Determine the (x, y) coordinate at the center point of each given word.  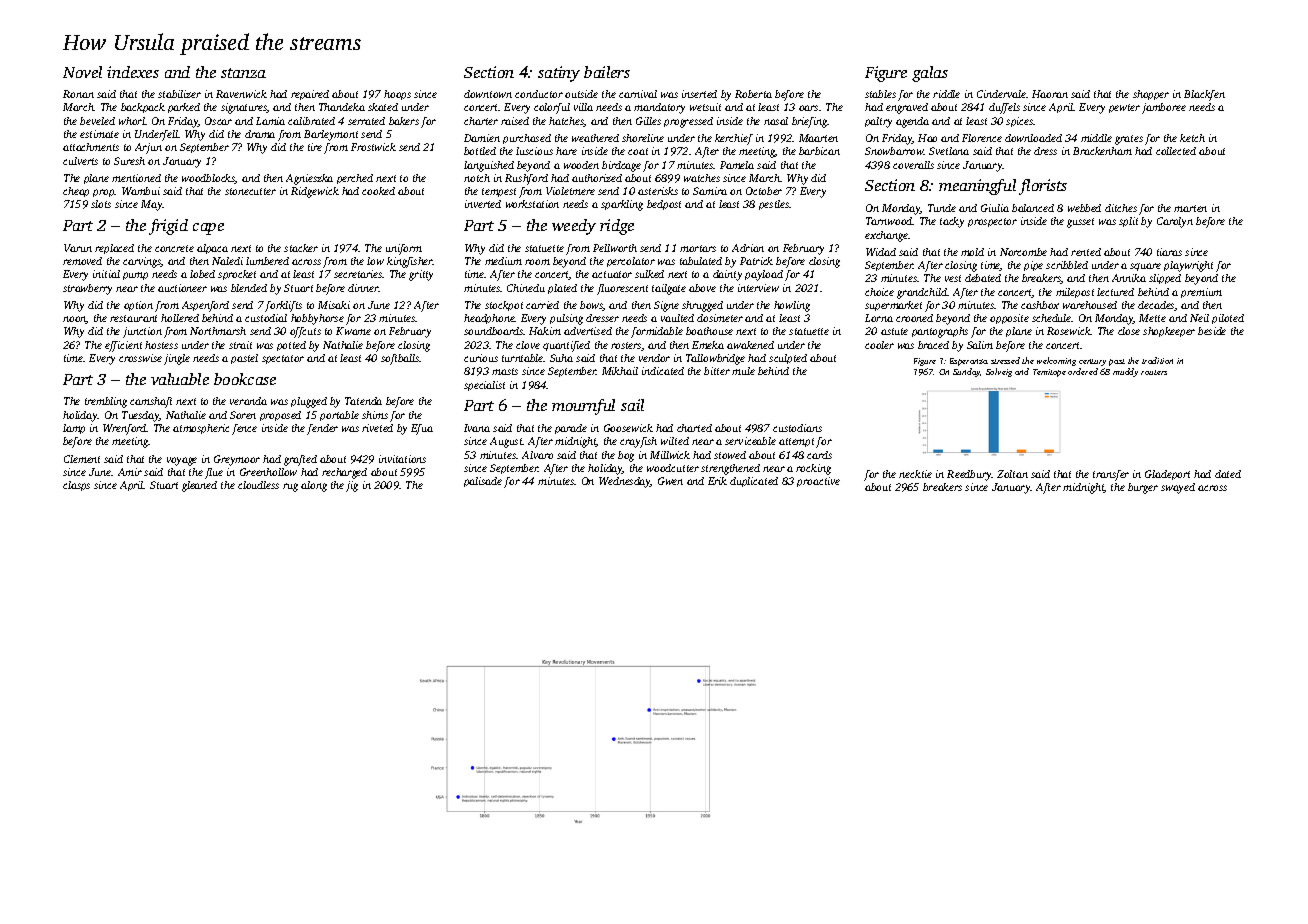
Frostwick (373, 147)
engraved (907, 108)
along (314, 486)
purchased (527, 139)
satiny (559, 74)
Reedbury (969, 475)
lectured (1115, 292)
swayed (1178, 488)
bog (626, 456)
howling (792, 306)
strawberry (87, 289)
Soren (243, 415)
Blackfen (1204, 95)
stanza (243, 73)
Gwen (670, 481)
